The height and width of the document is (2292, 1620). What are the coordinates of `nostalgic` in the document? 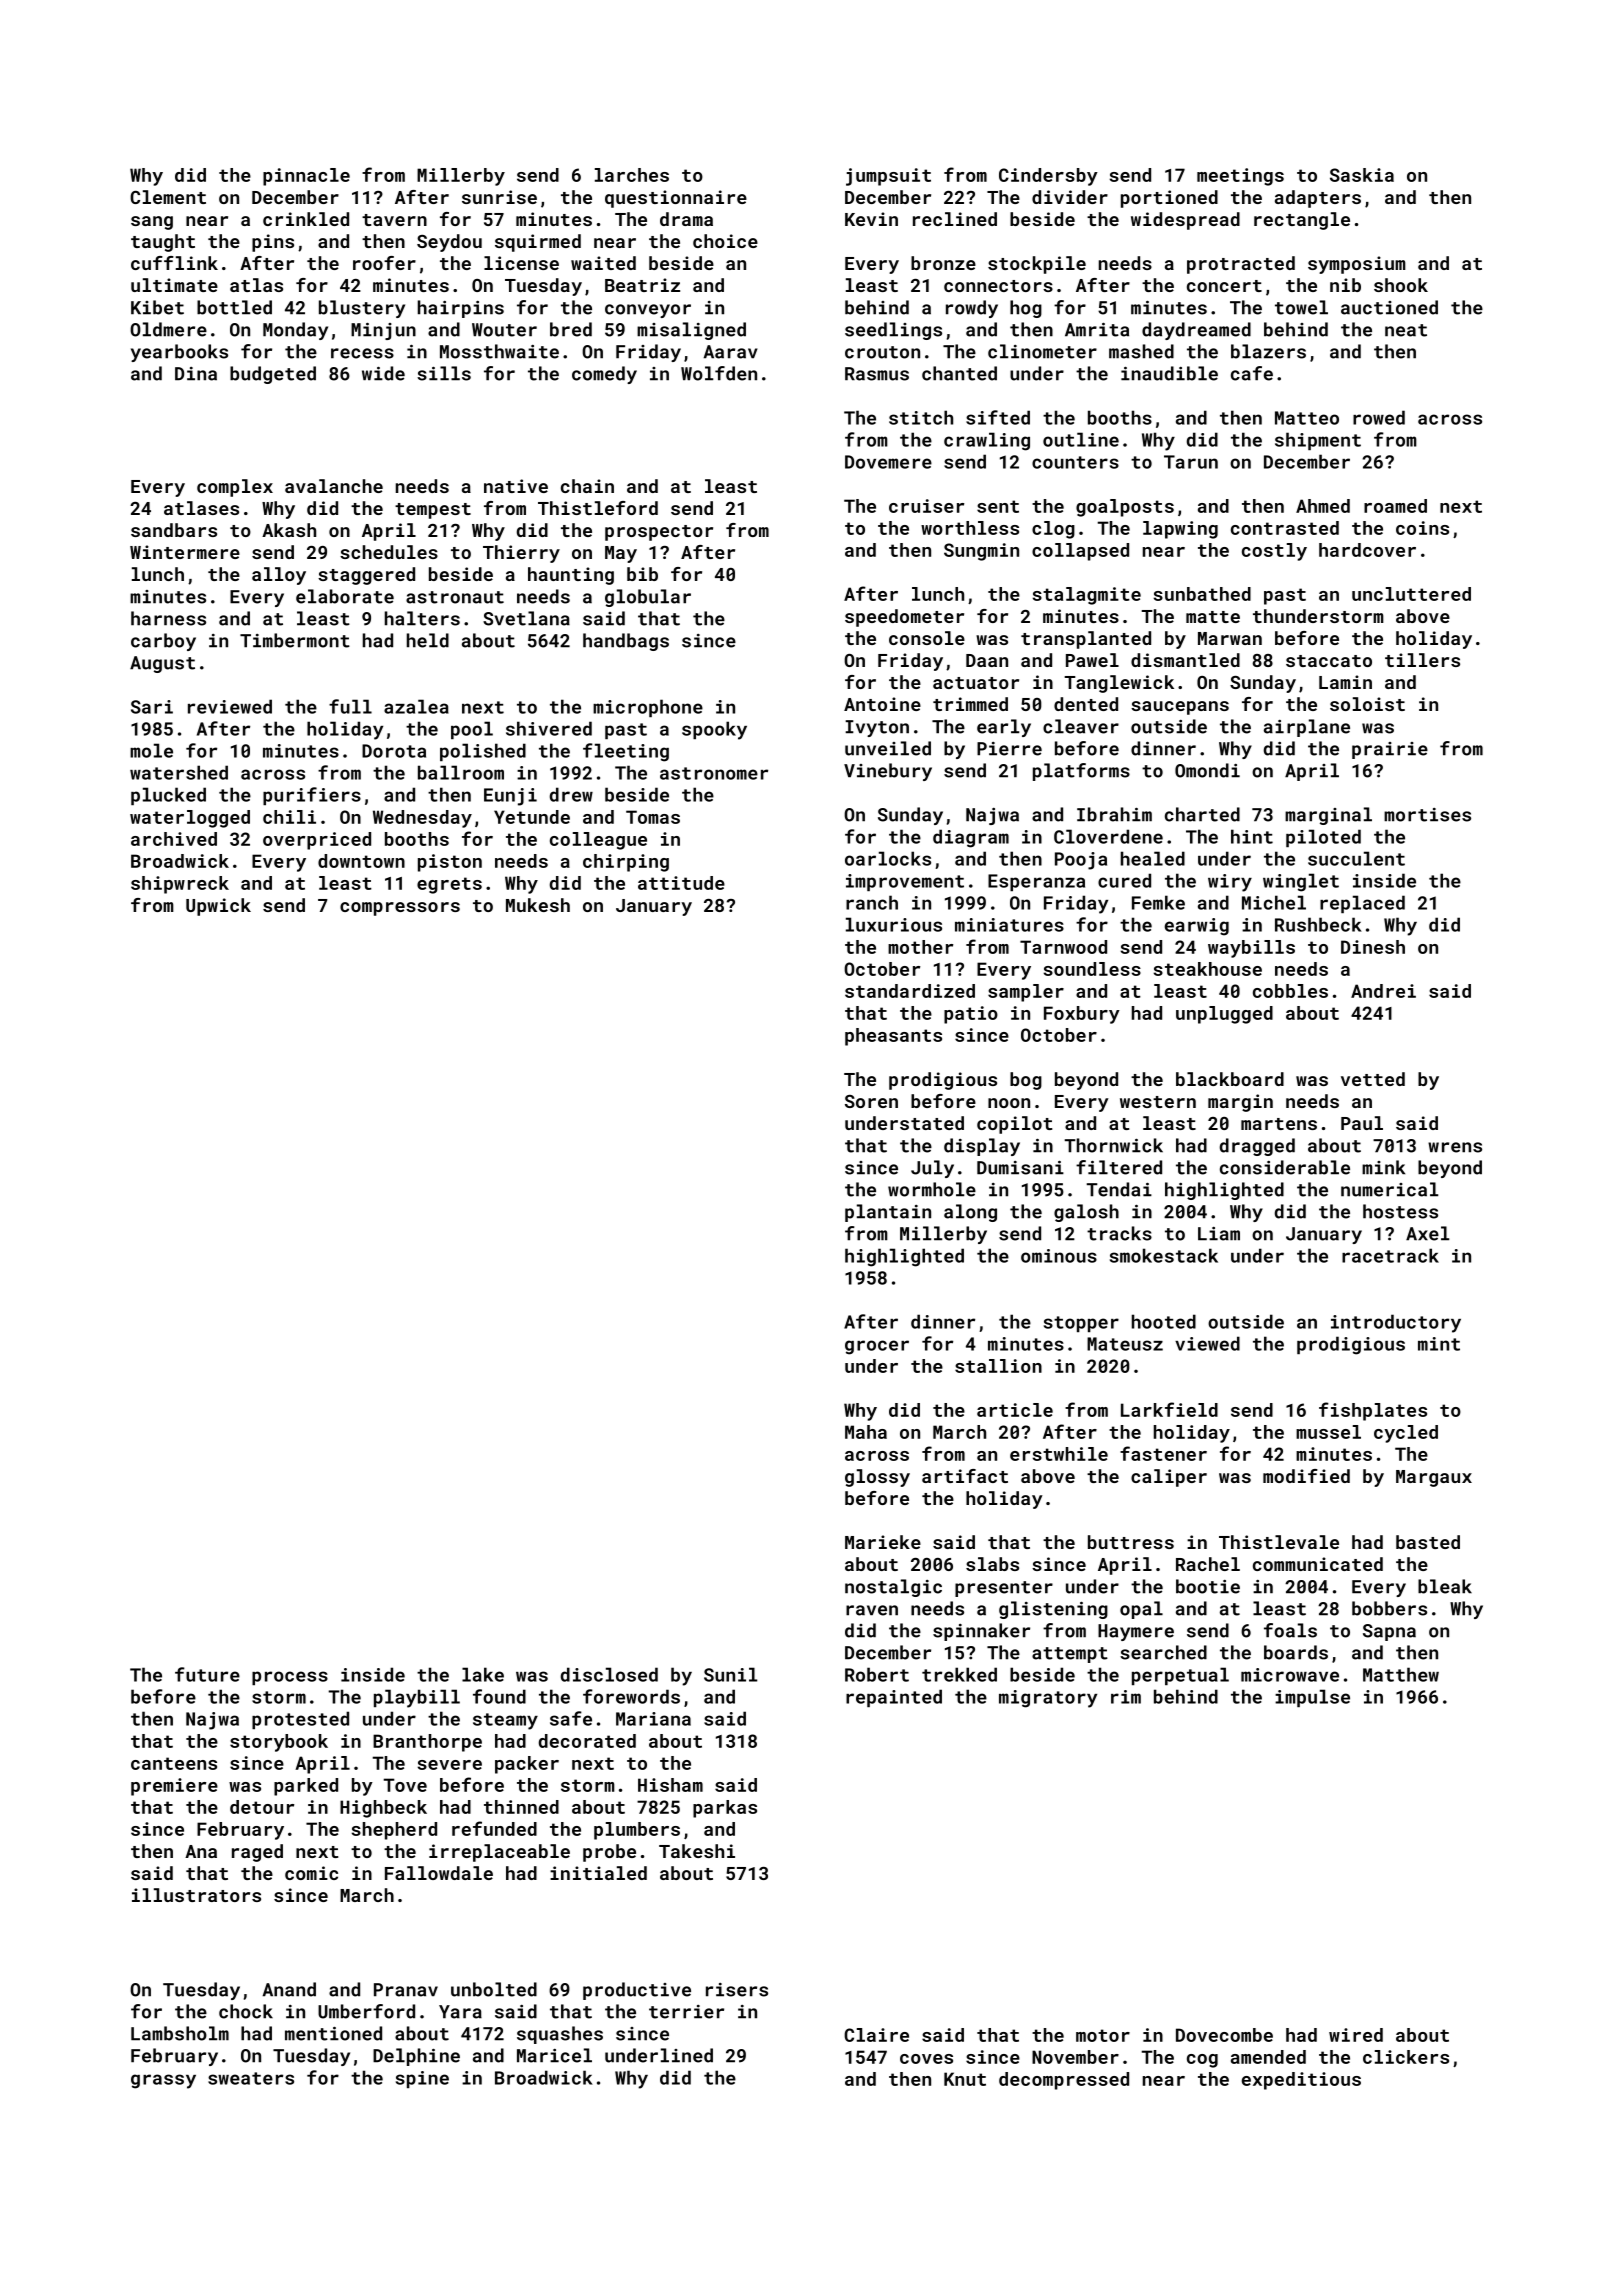 It's located at (893, 1588).
